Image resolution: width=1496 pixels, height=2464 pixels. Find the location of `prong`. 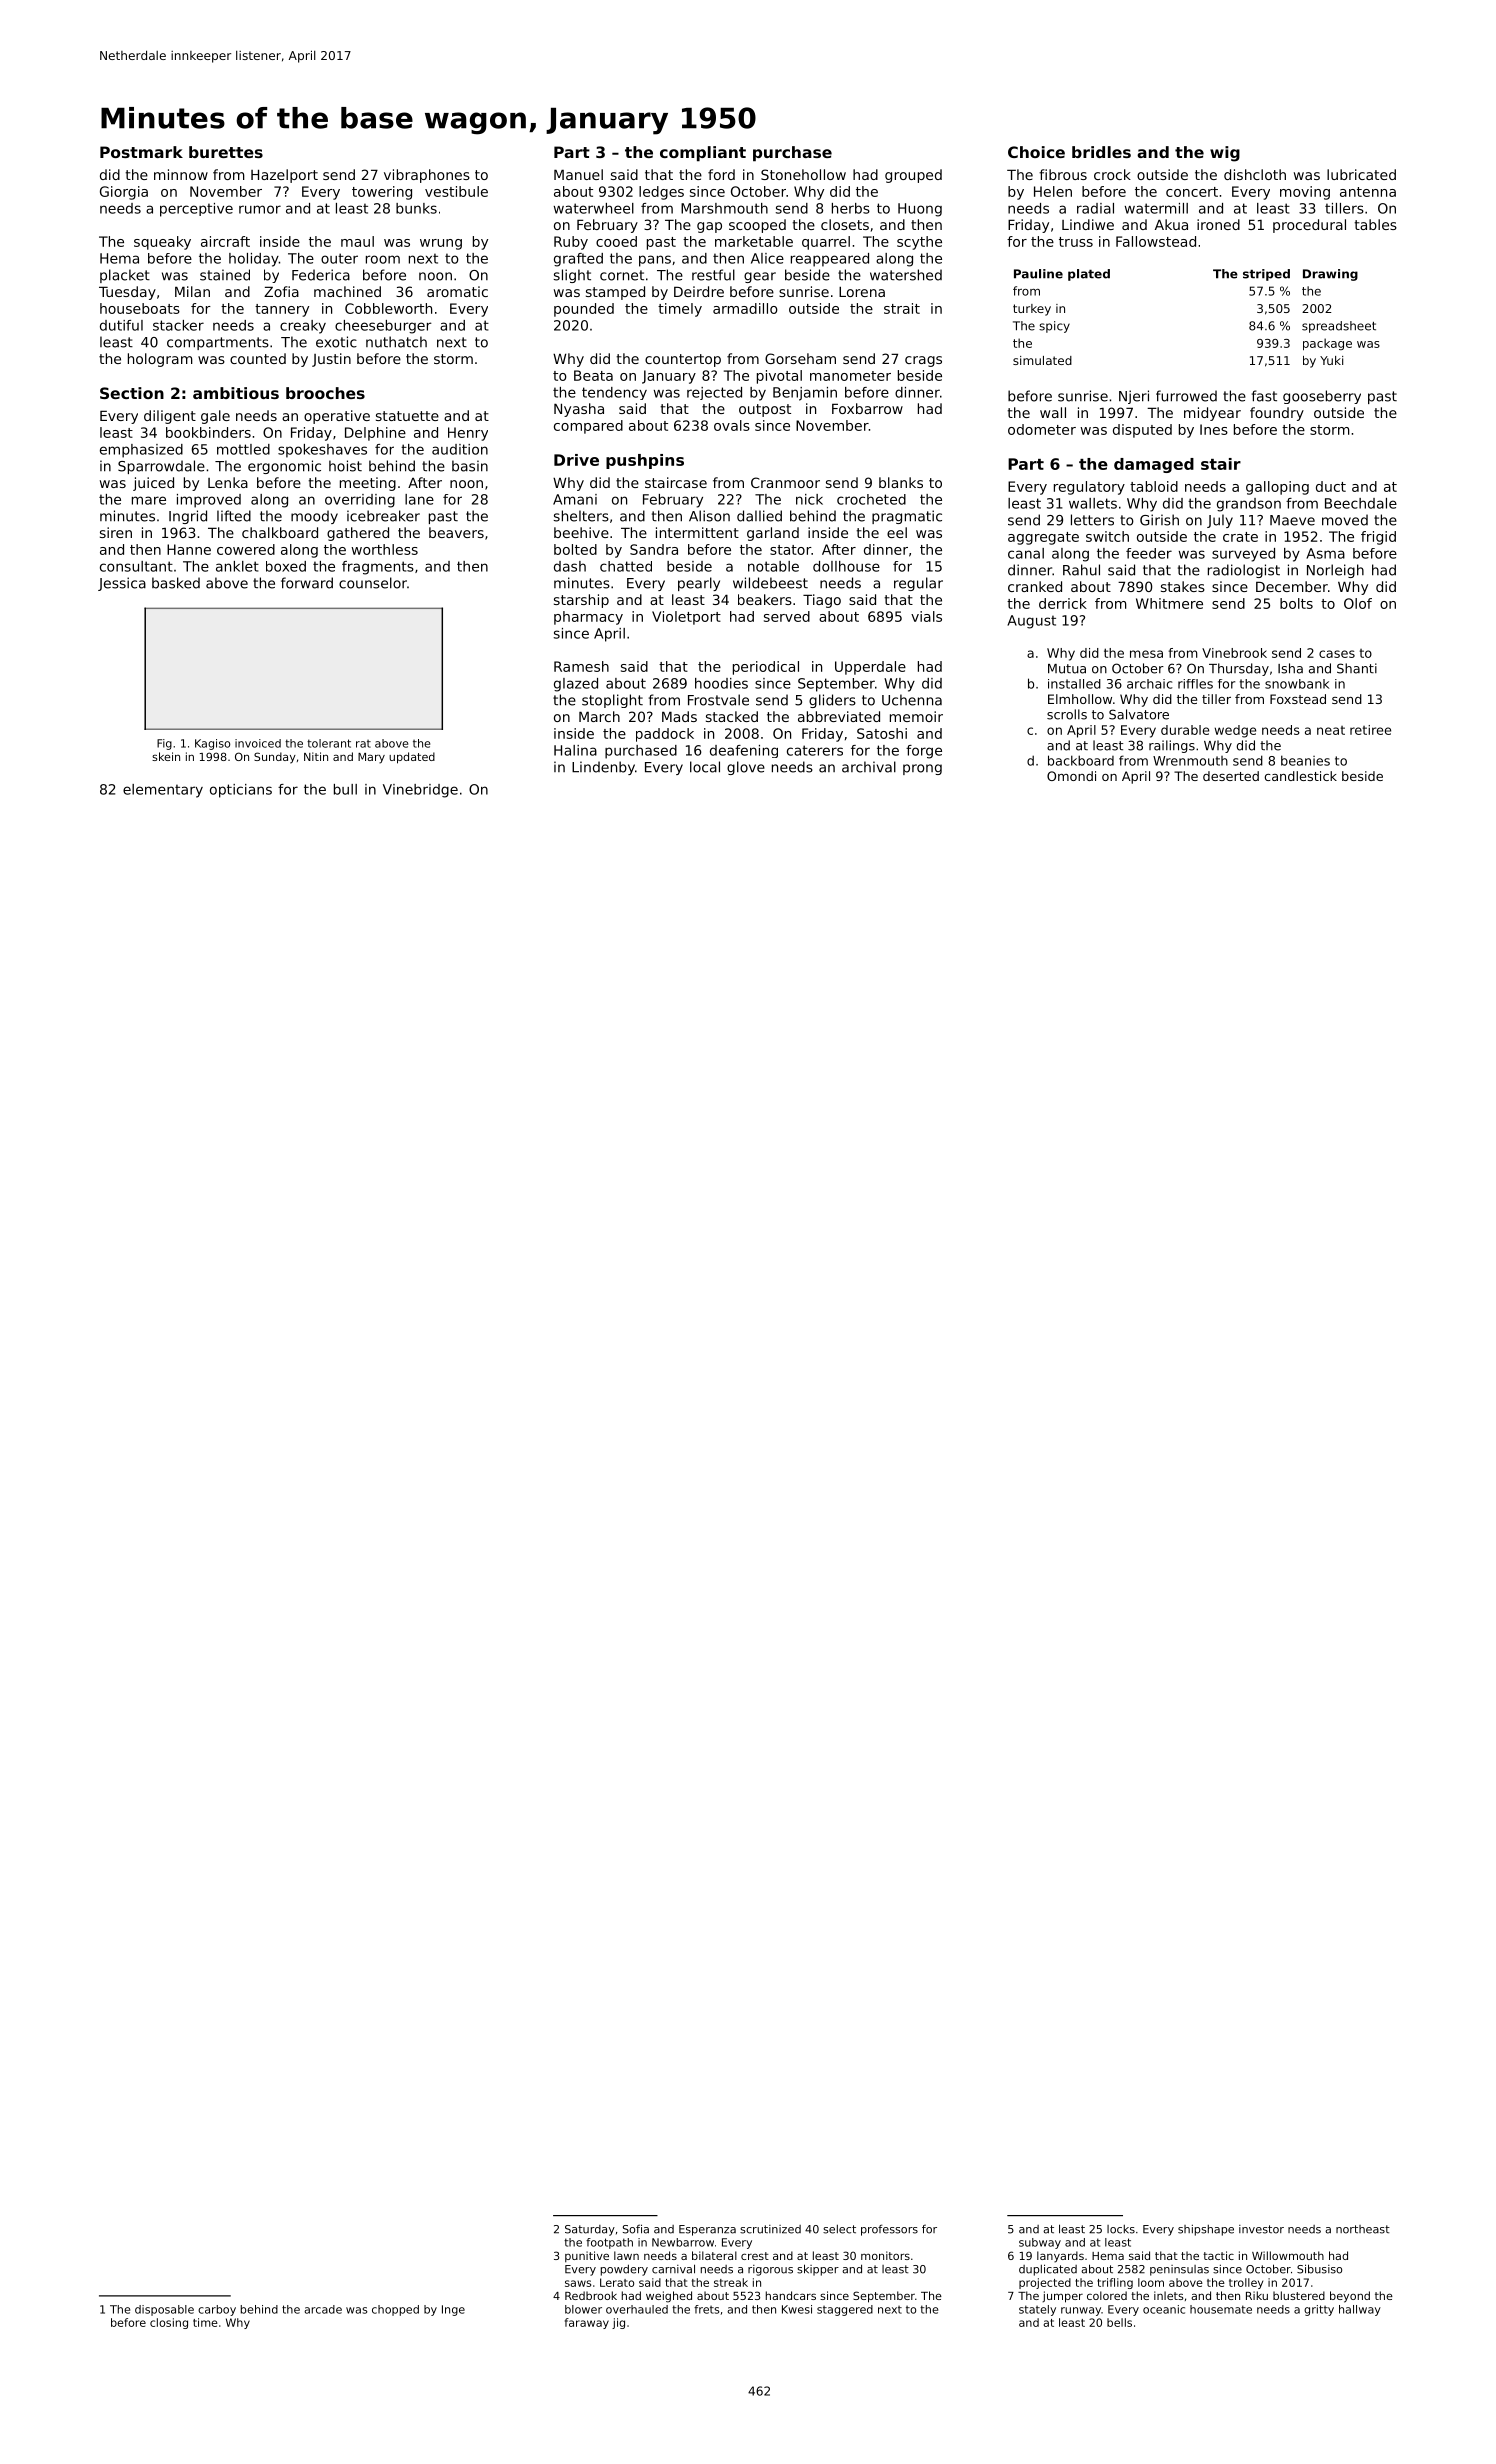

prong is located at coordinates (922, 769).
